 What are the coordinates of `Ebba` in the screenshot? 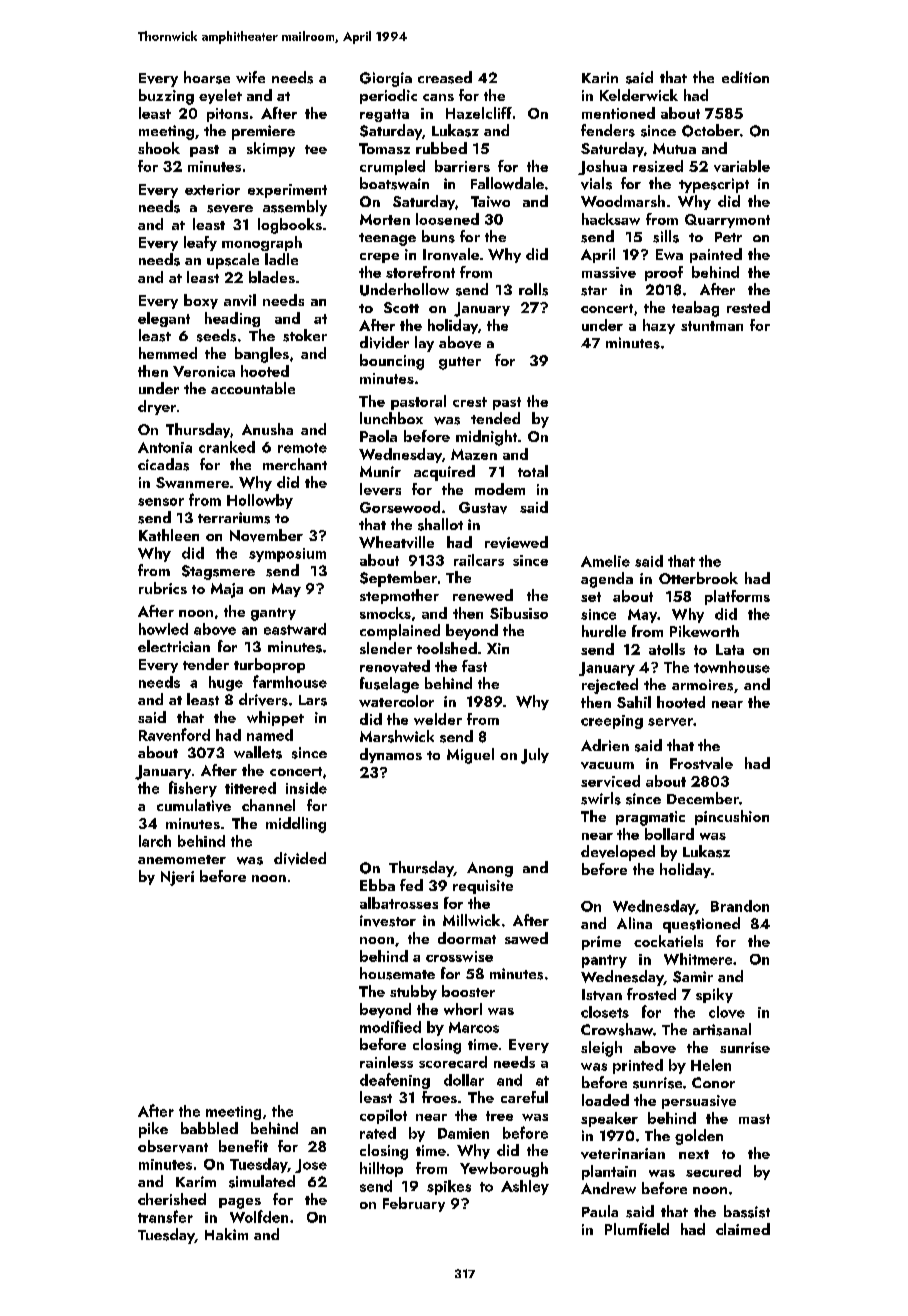 It's located at (377, 885).
